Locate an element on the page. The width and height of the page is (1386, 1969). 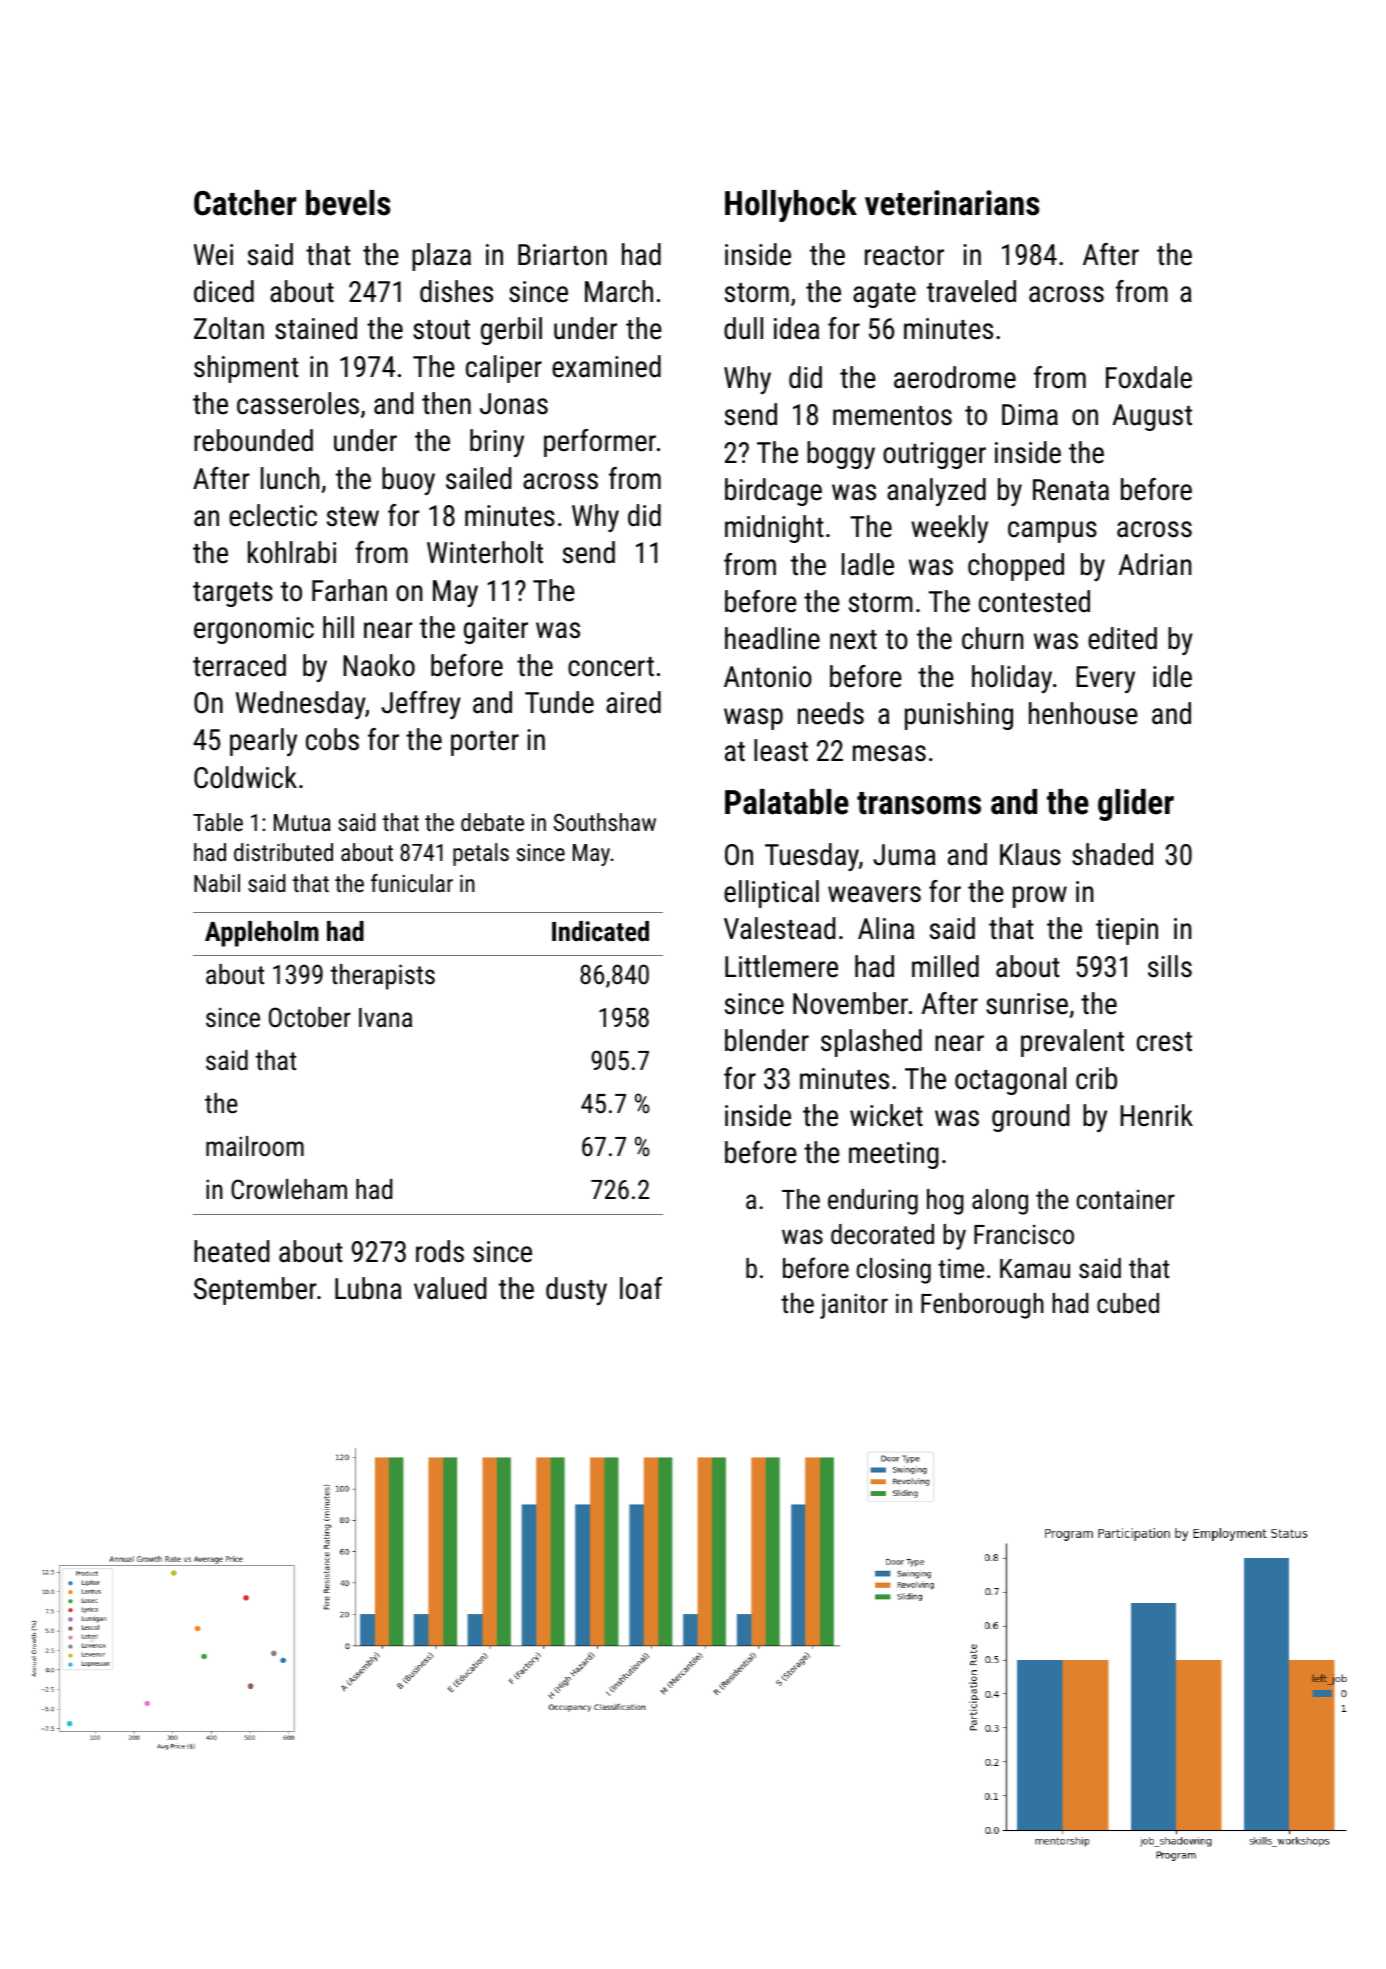
enduring is located at coordinates (873, 1202).
